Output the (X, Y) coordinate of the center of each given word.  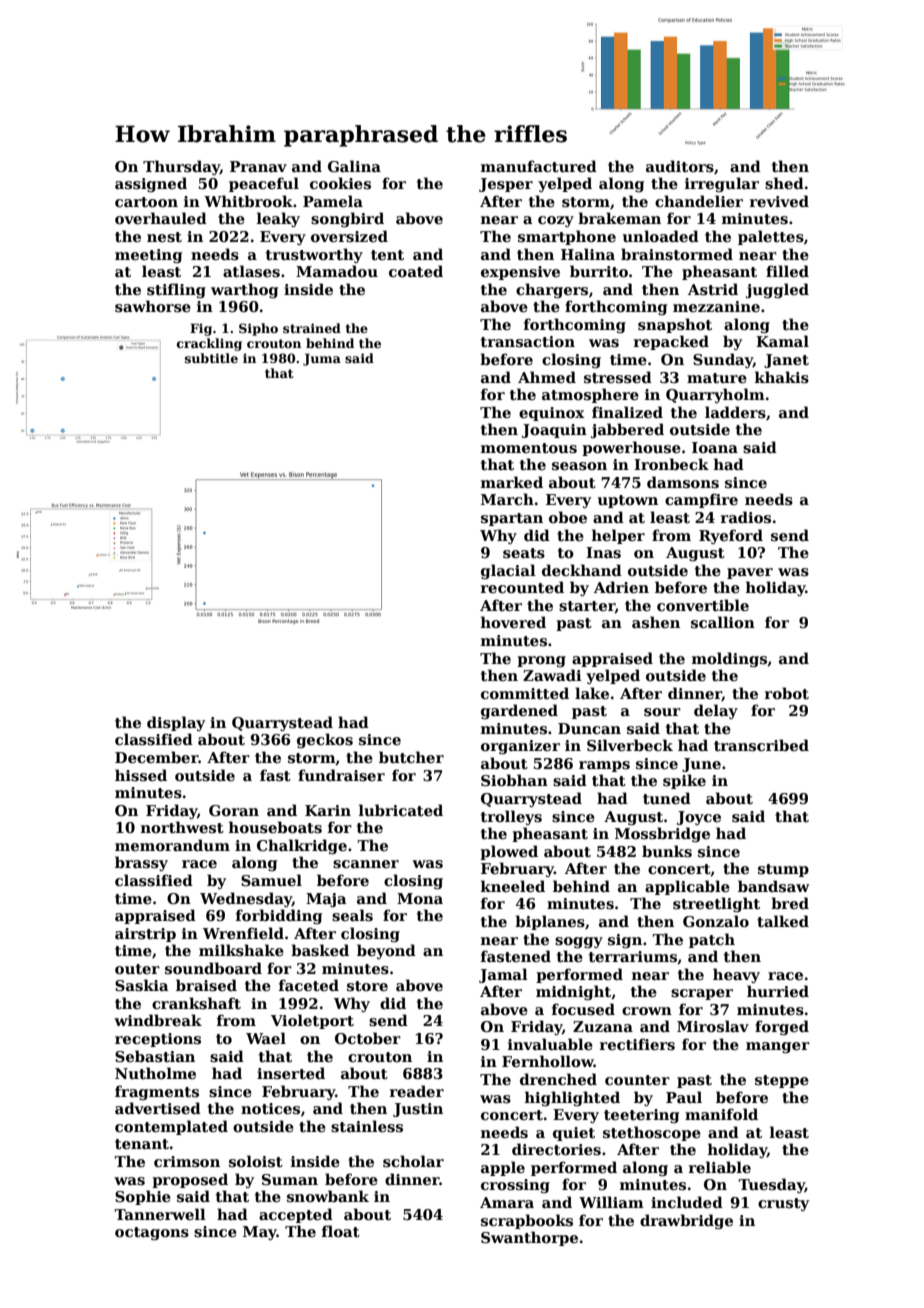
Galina (354, 166)
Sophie (143, 1197)
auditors (680, 166)
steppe (782, 1081)
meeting (148, 256)
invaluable (550, 1044)
